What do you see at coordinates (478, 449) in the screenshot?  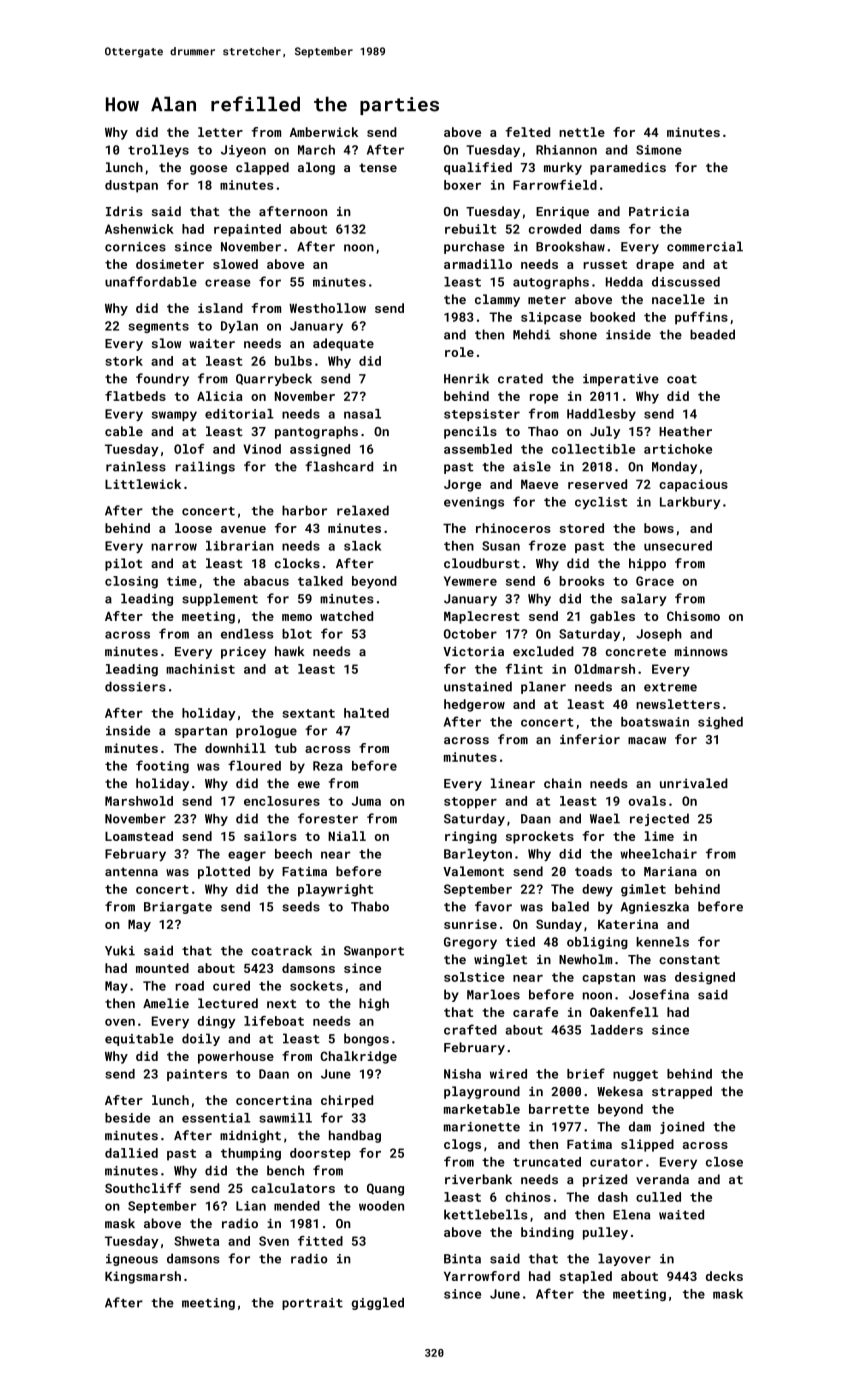 I see `assembled` at bounding box center [478, 449].
